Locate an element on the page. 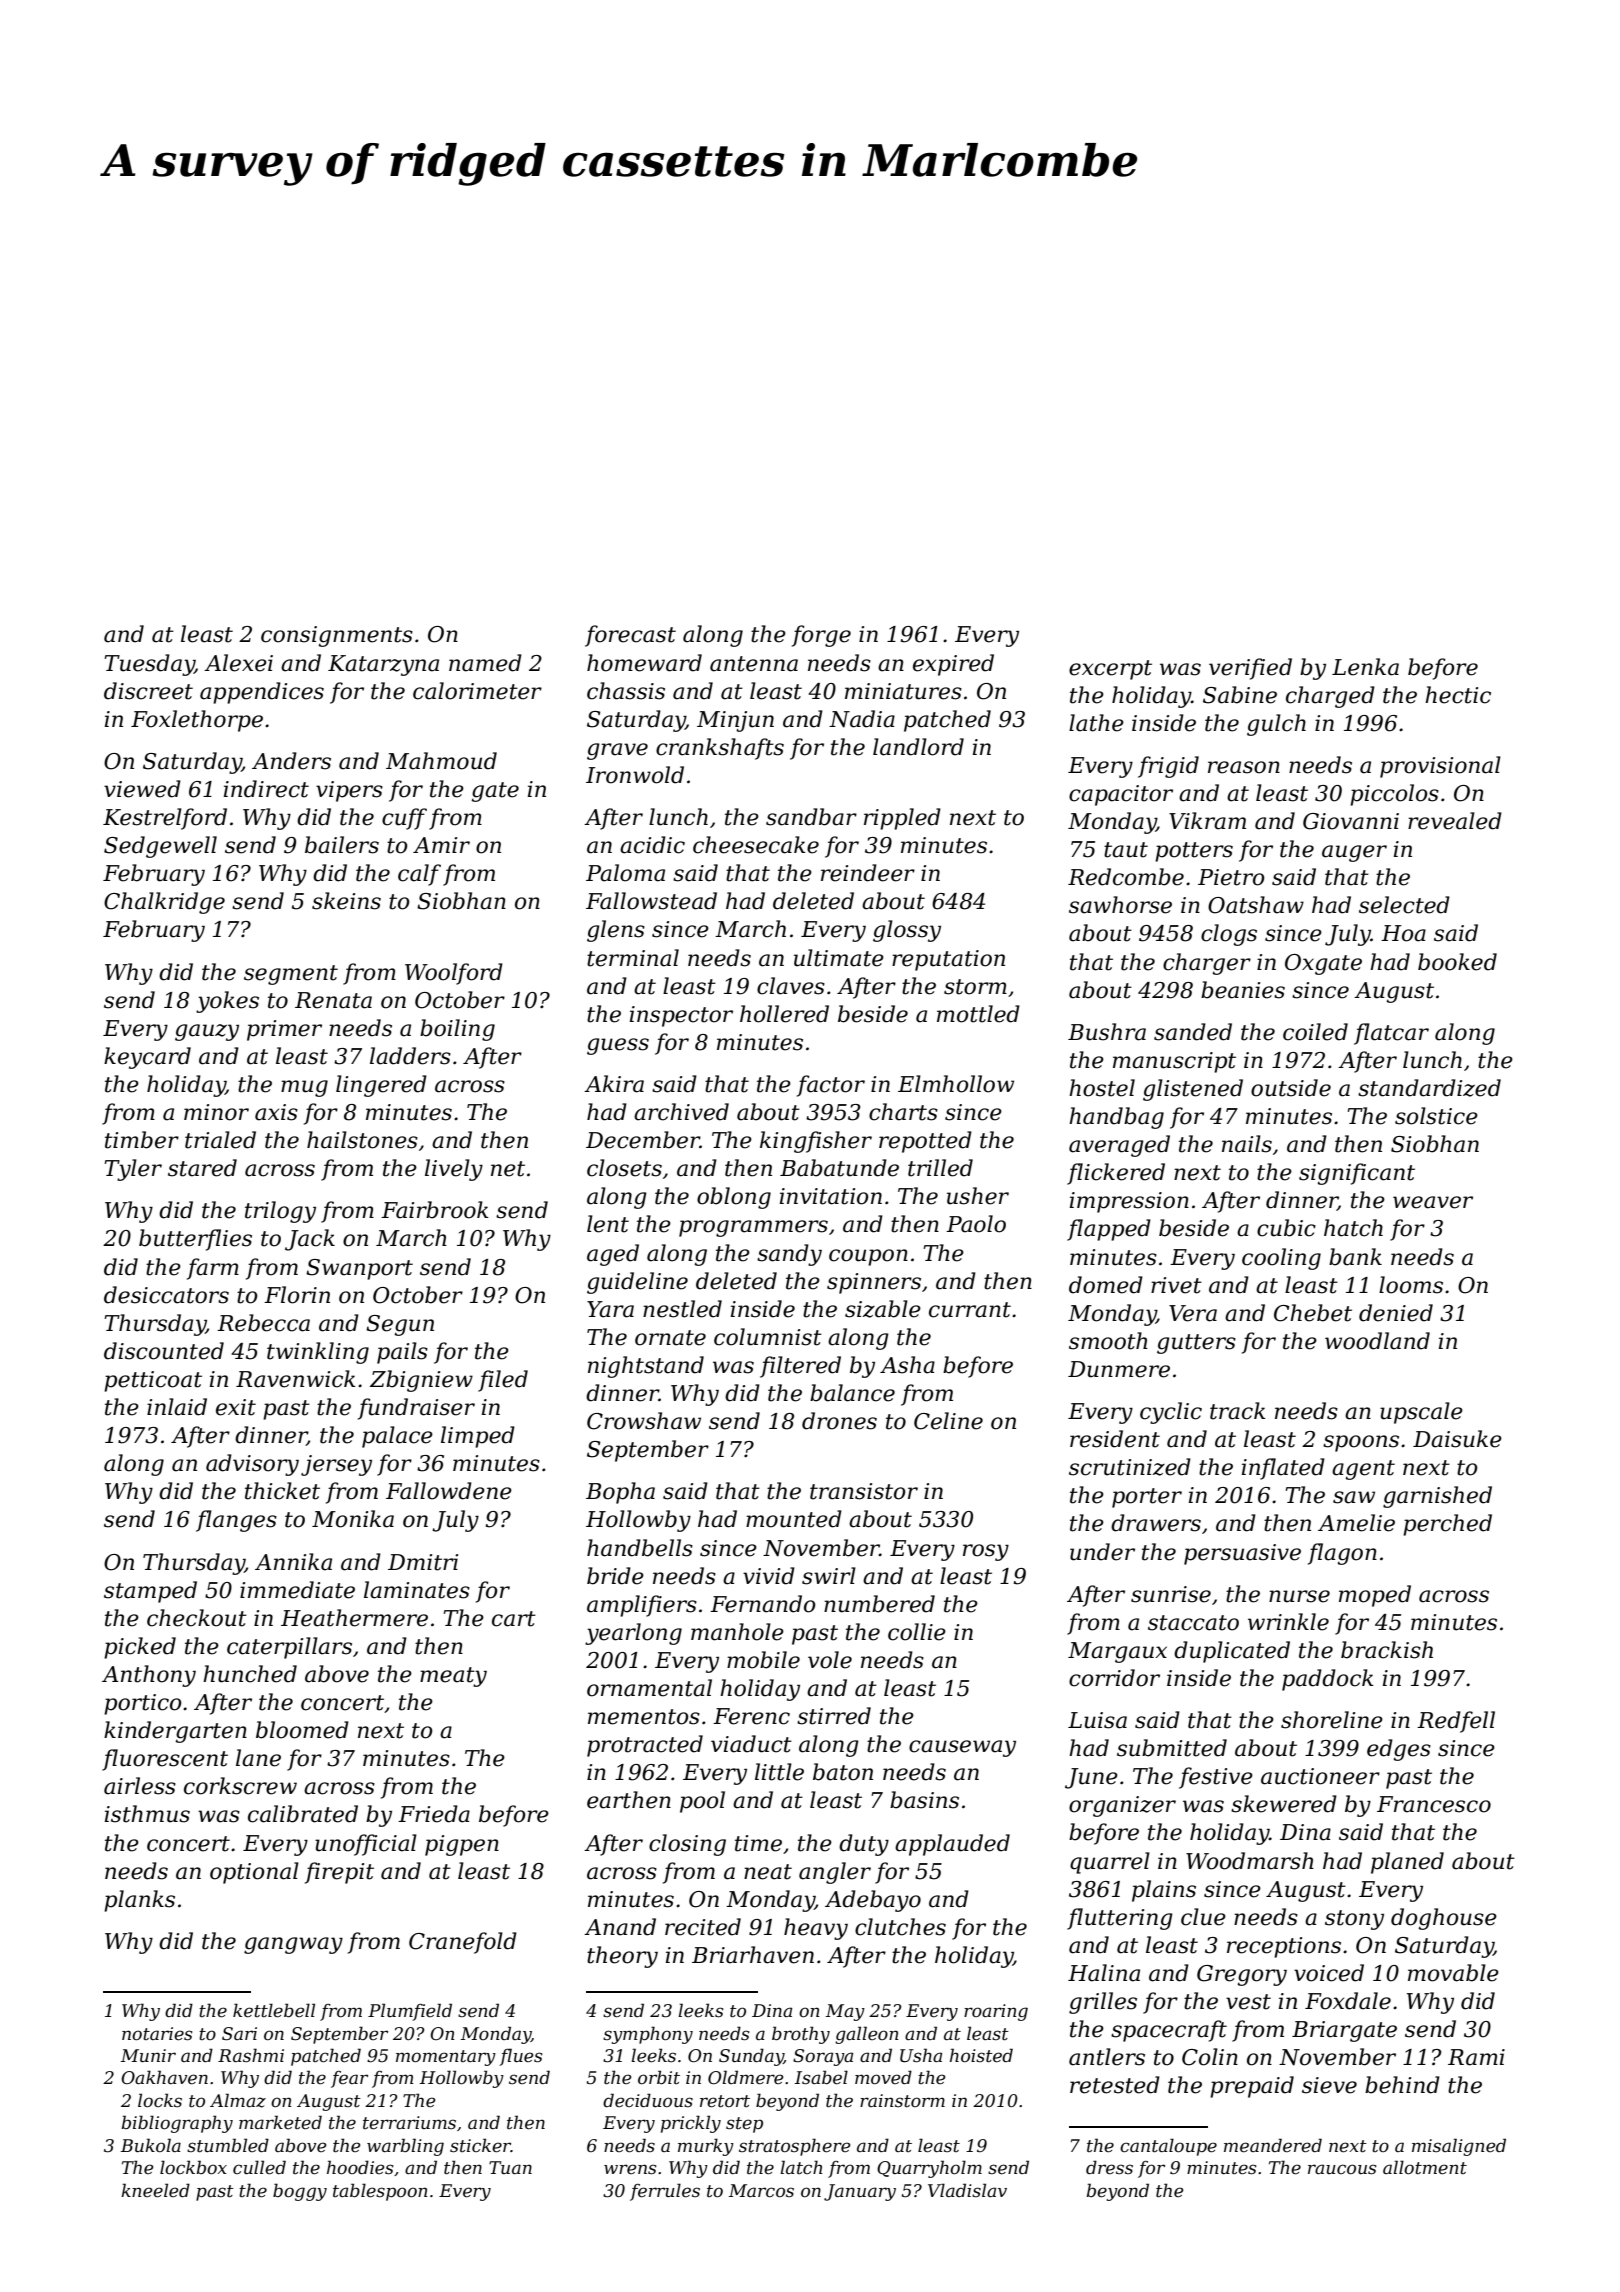 The image size is (1620, 2292). Lenka is located at coordinates (1365, 667).
